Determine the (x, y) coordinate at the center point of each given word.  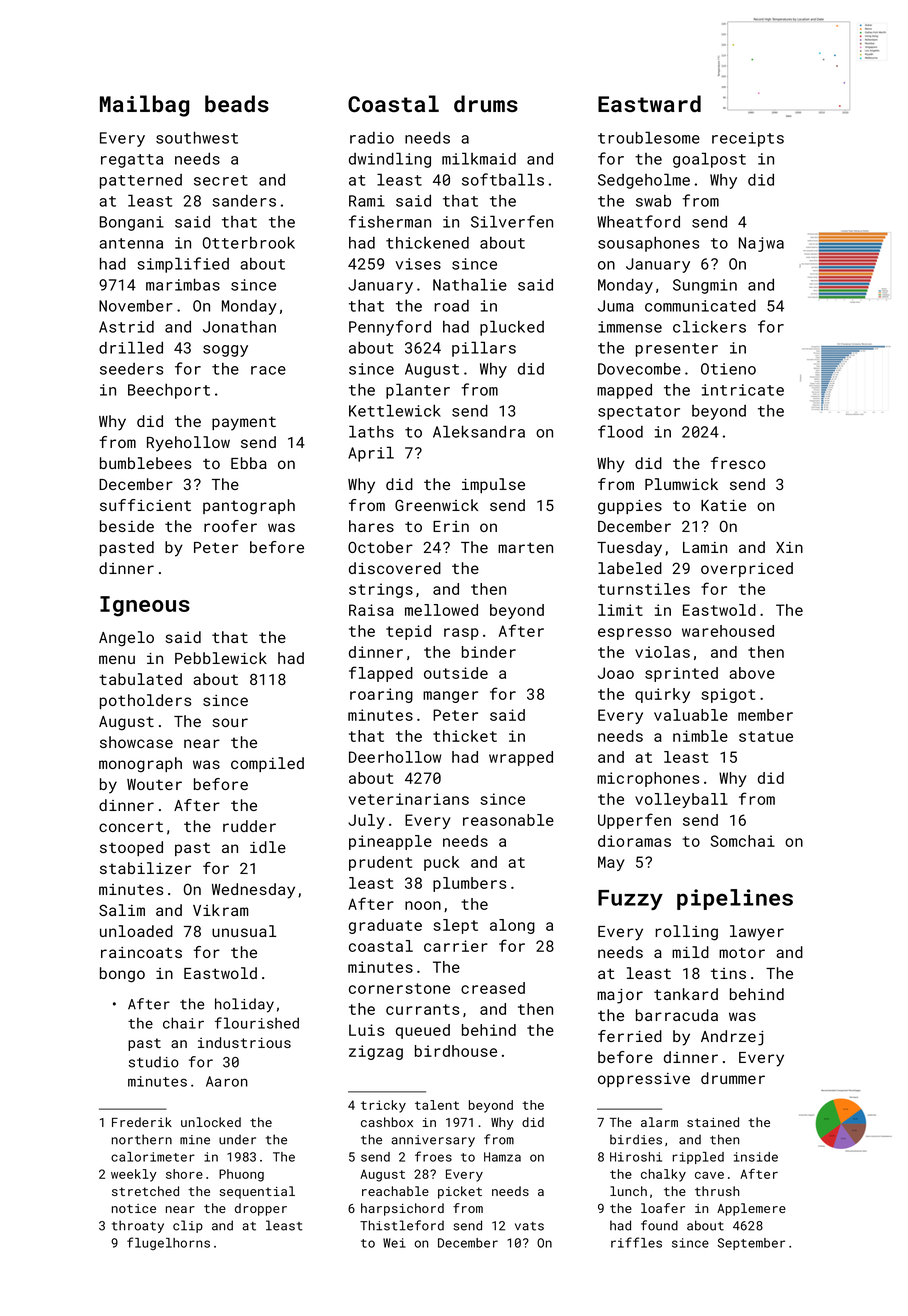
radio (372, 138)
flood (620, 431)
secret (221, 180)
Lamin (705, 547)
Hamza (502, 1157)
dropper (261, 1209)
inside (756, 1157)
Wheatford (638, 221)
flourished (257, 1023)
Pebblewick (221, 658)
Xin (789, 547)
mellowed (441, 610)
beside (127, 526)
